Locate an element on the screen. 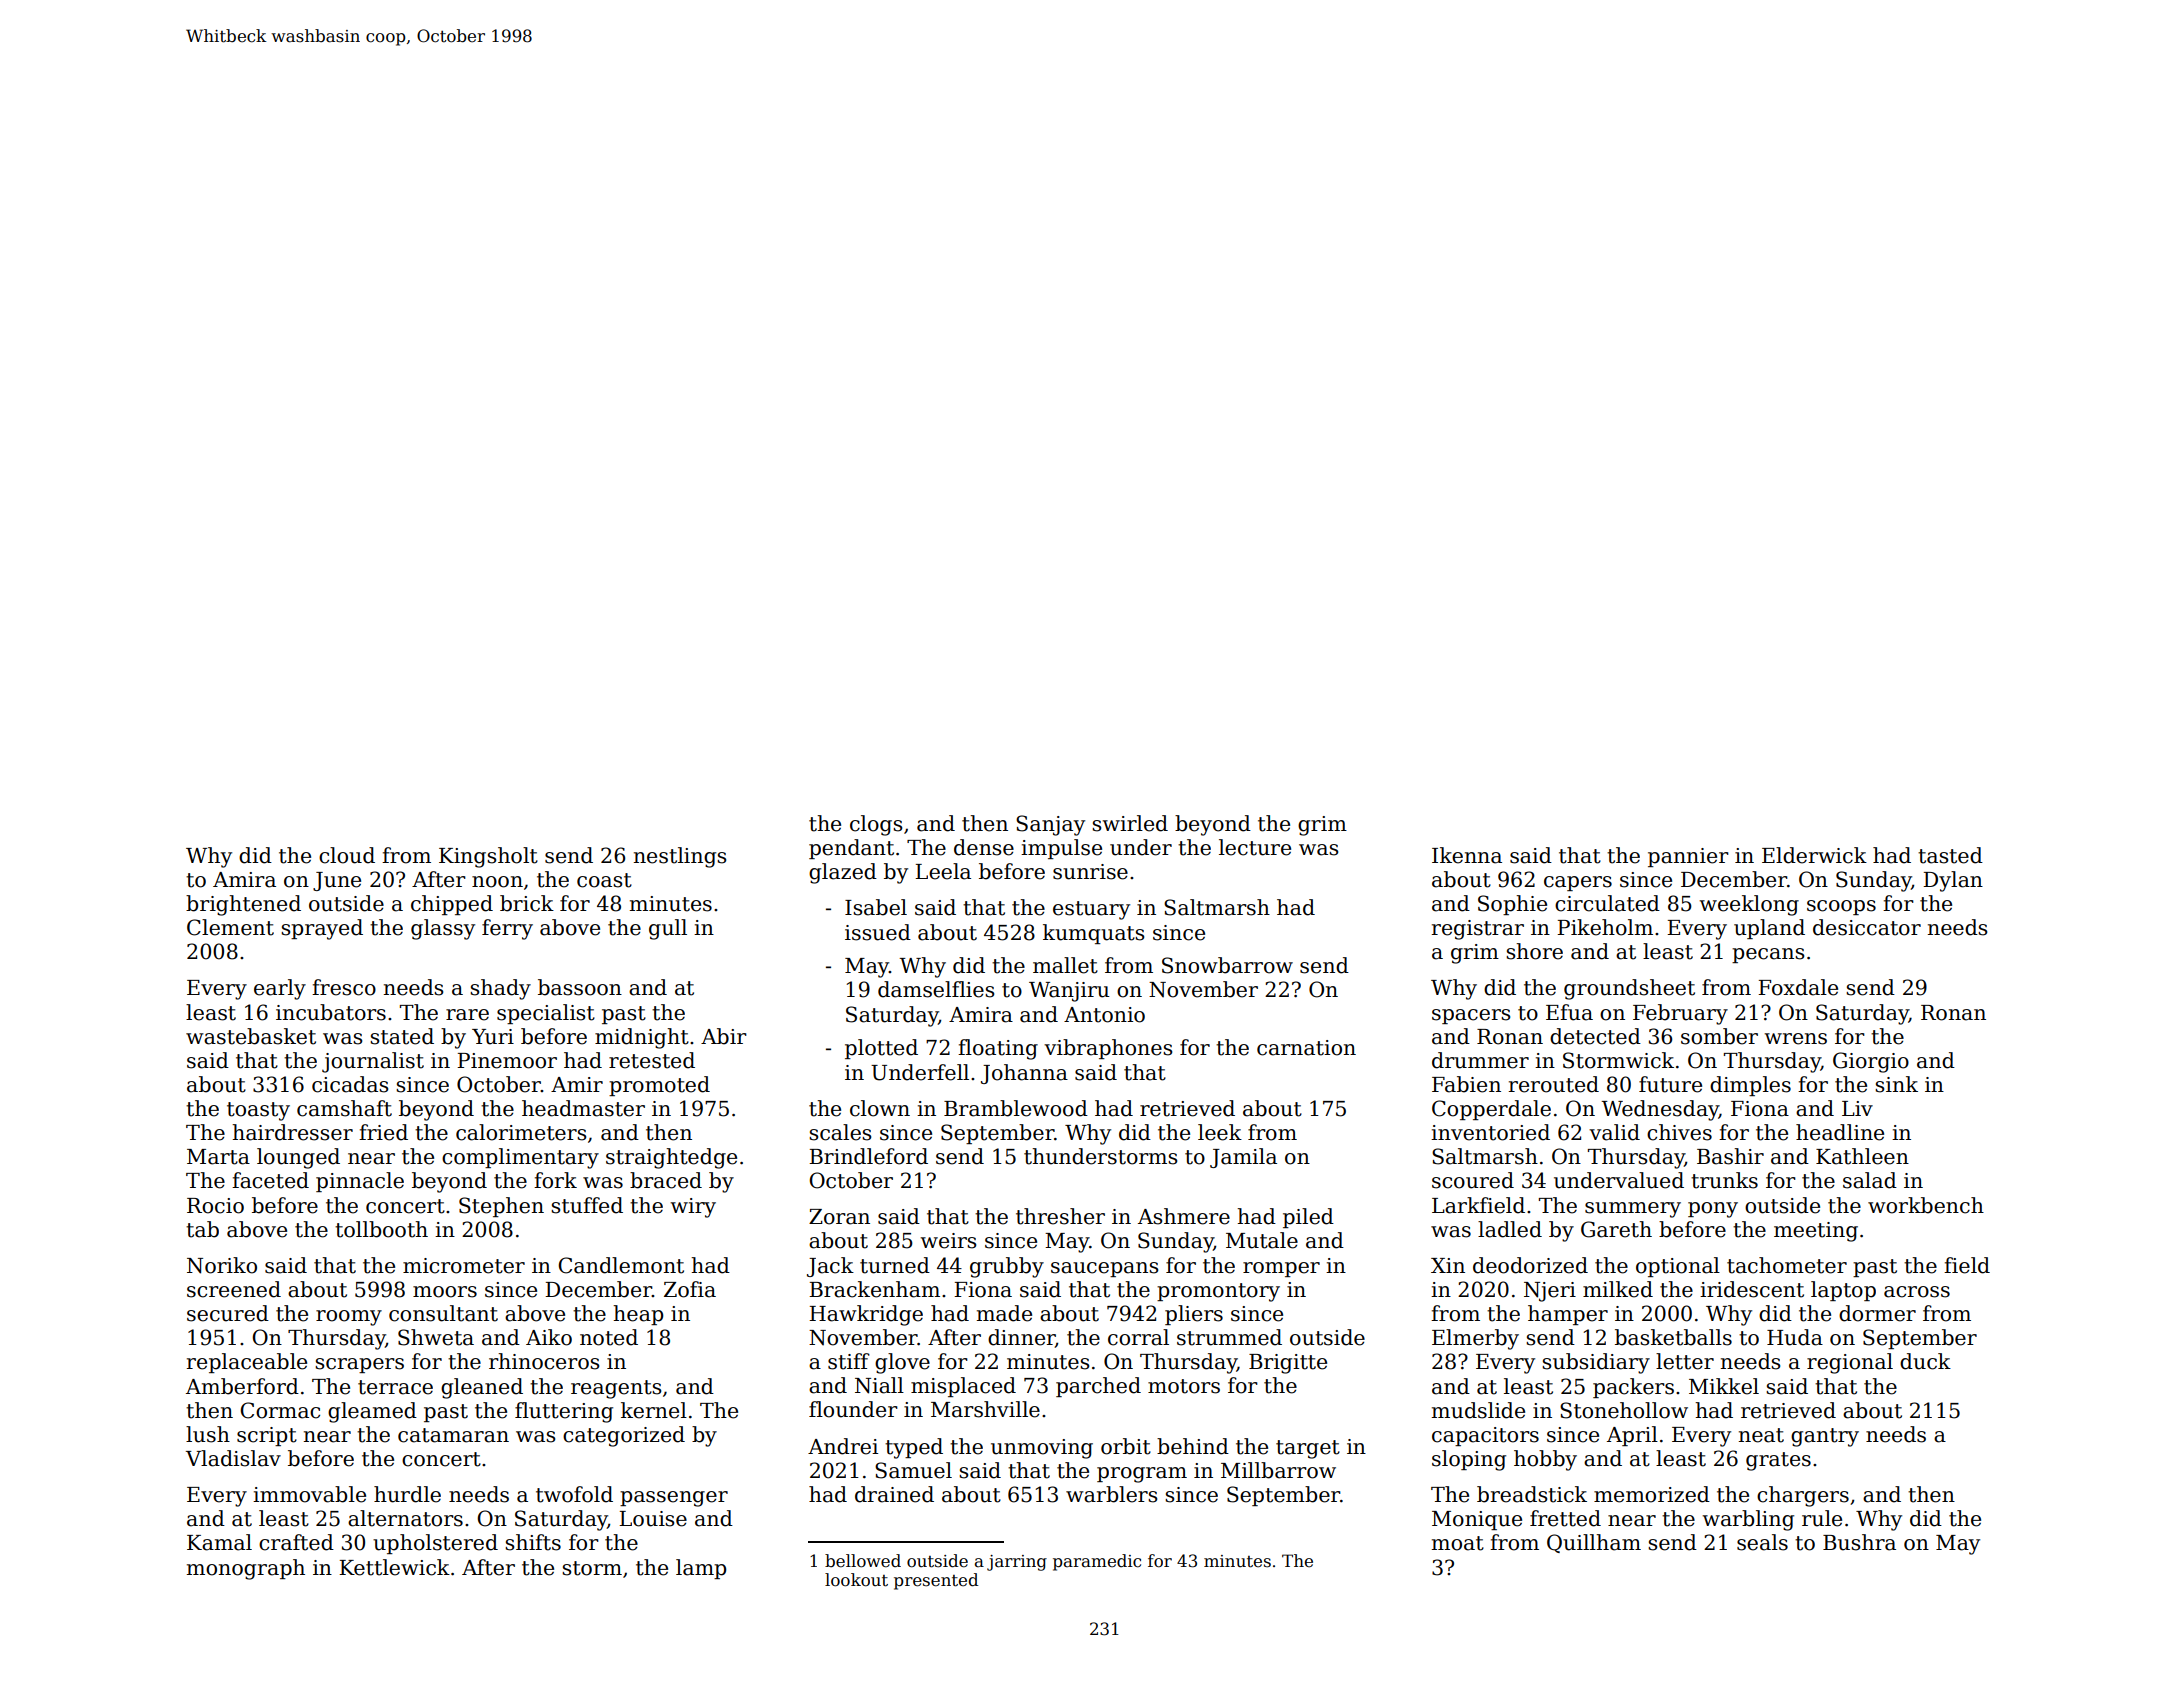  Bushra is located at coordinates (1859, 1542).
